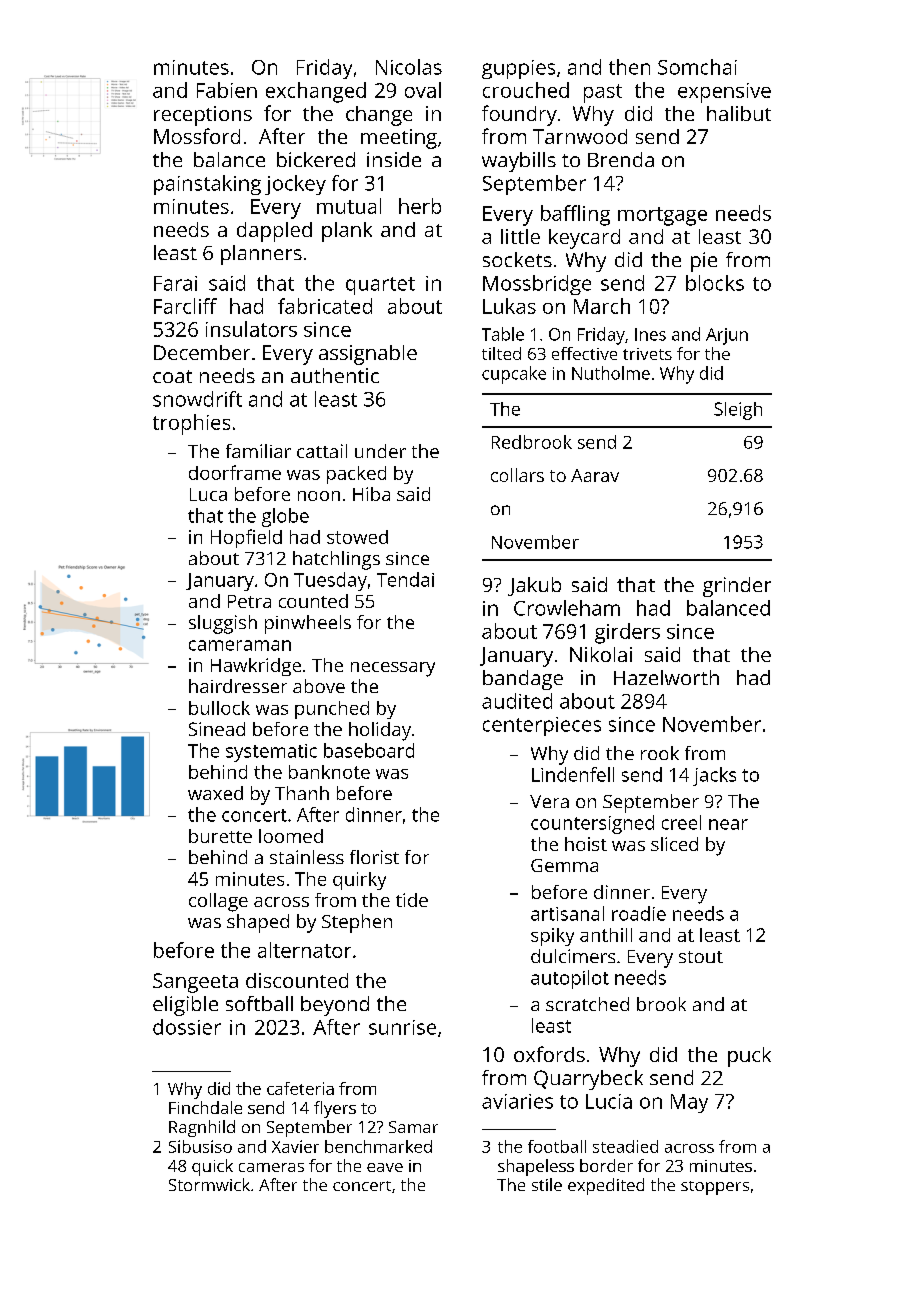  What do you see at coordinates (357, 923) in the document?
I see `Stephen` at bounding box center [357, 923].
